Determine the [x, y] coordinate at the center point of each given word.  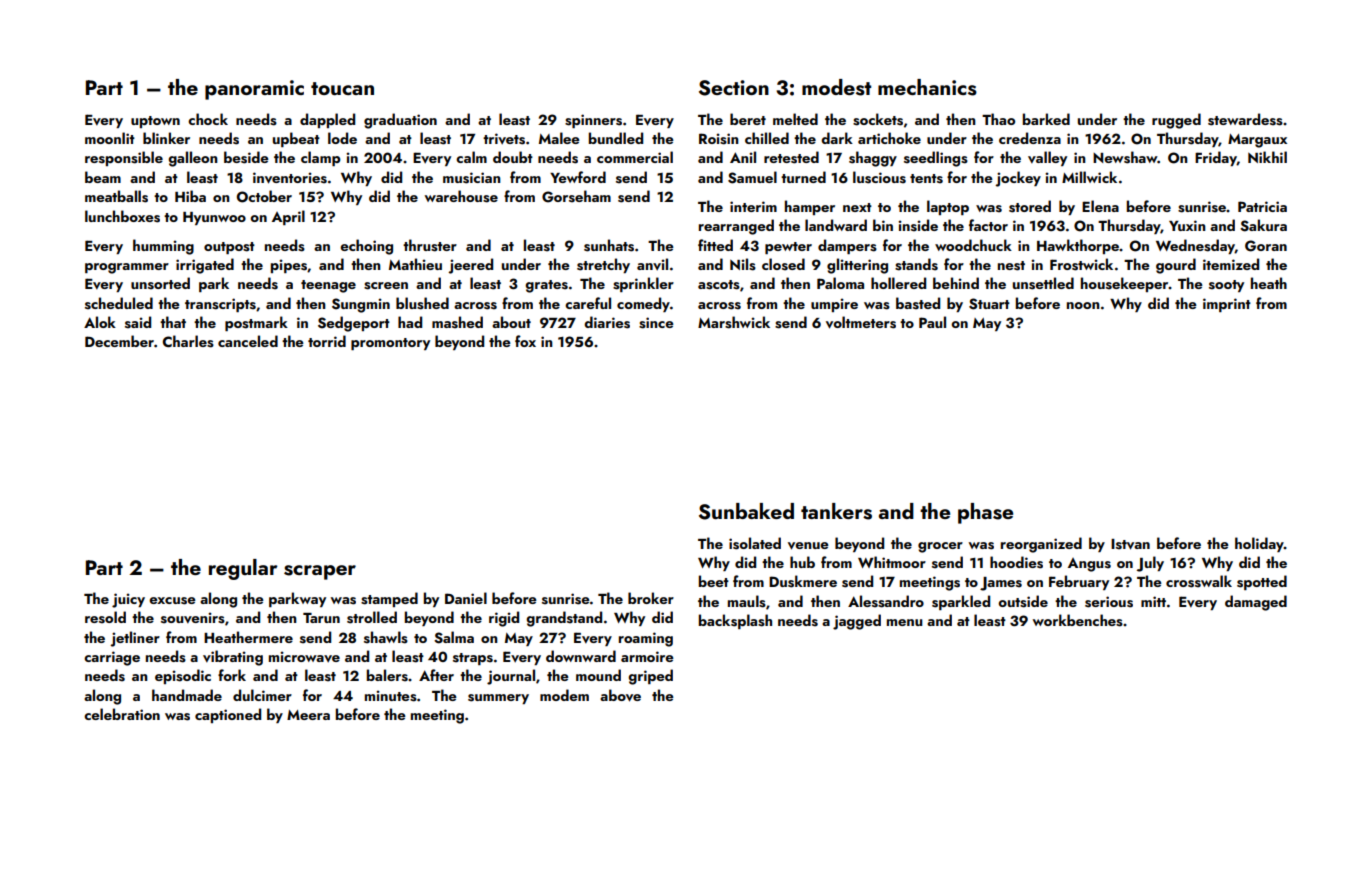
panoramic [254, 90]
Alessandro [886, 601]
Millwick [1089, 177]
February [1079, 582]
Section [734, 88]
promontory [390, 344]
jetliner [135, 639]
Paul [932, 322]
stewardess [1245, 119]
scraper [320, 572]
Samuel [752, 177]
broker [651, 598]
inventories [290, 178]
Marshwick [734, 322]
